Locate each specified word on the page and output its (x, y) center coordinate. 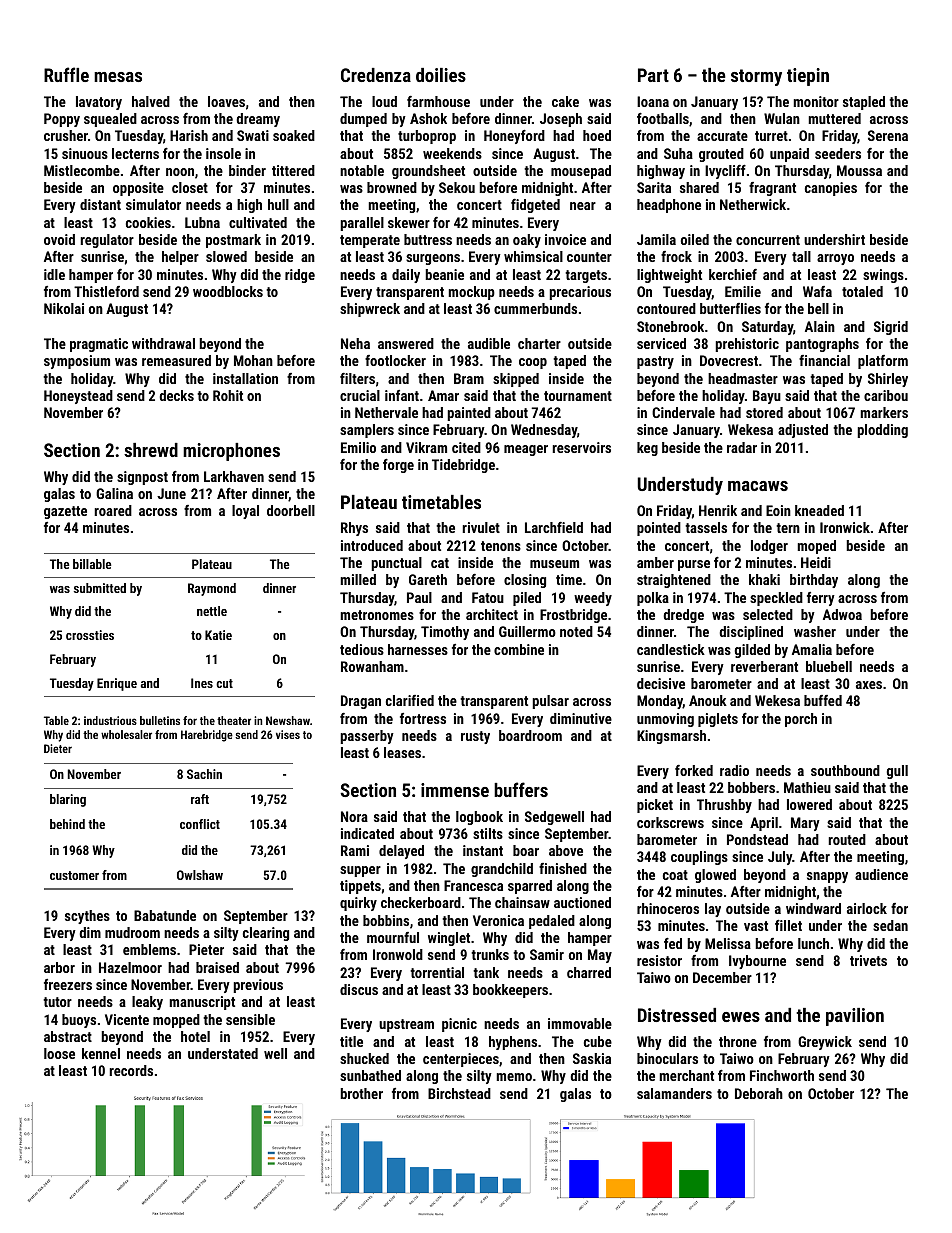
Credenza (376, 75)
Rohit (228, 395)
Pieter (206, 949)
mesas (118, 77)
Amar (443, 395)
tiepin (808, 77)
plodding (882, 431)
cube (598, 1041)
